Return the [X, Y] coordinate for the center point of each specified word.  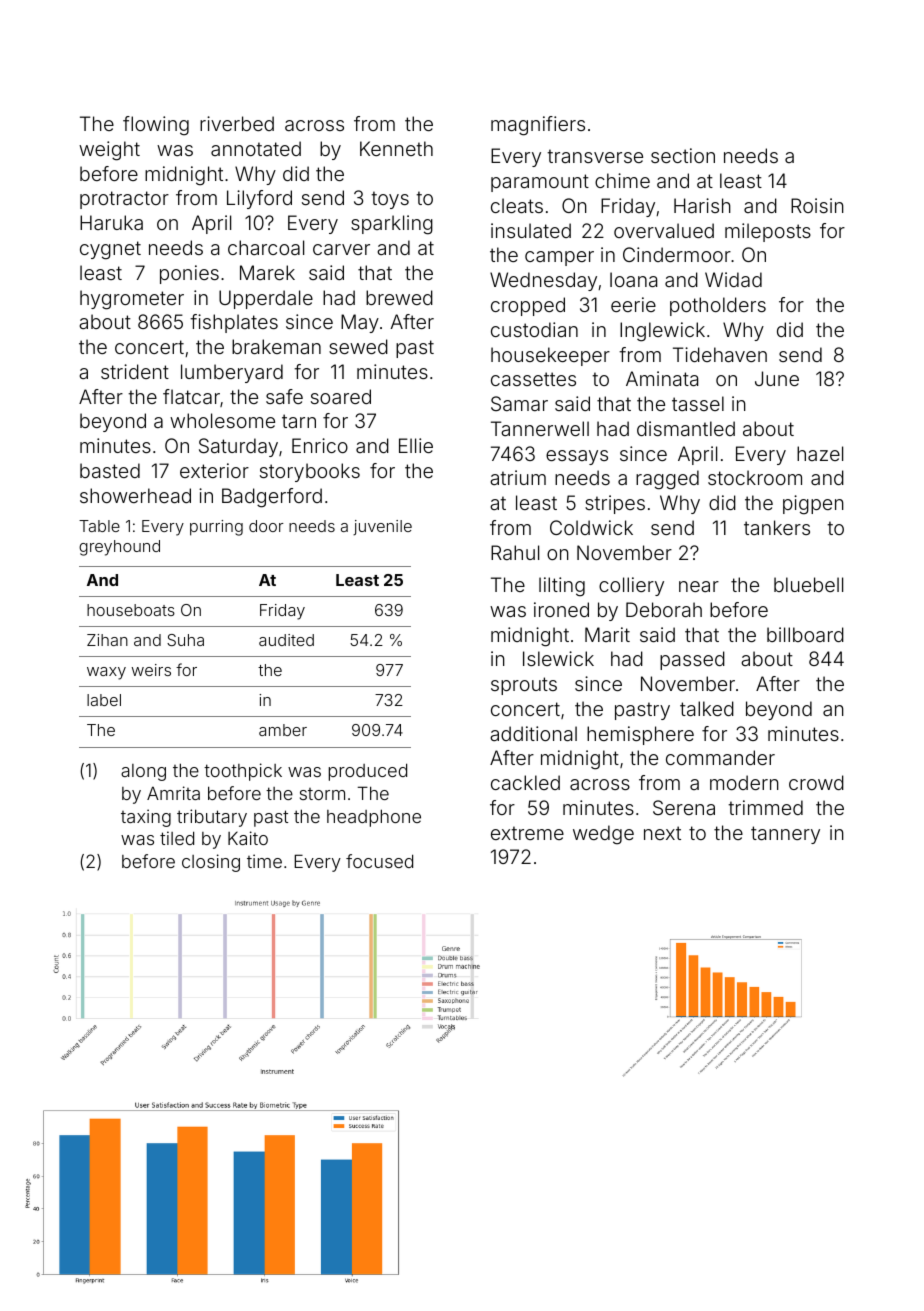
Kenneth [396, 148]
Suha [185, 640]
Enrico [320, 445]
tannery [785, 835]
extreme [527, 833]
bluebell [808, 584]
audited [286, 640]
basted [110, 470]
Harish [702, 205]
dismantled [686, 428]
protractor [124, 200]
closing [211, 863]
